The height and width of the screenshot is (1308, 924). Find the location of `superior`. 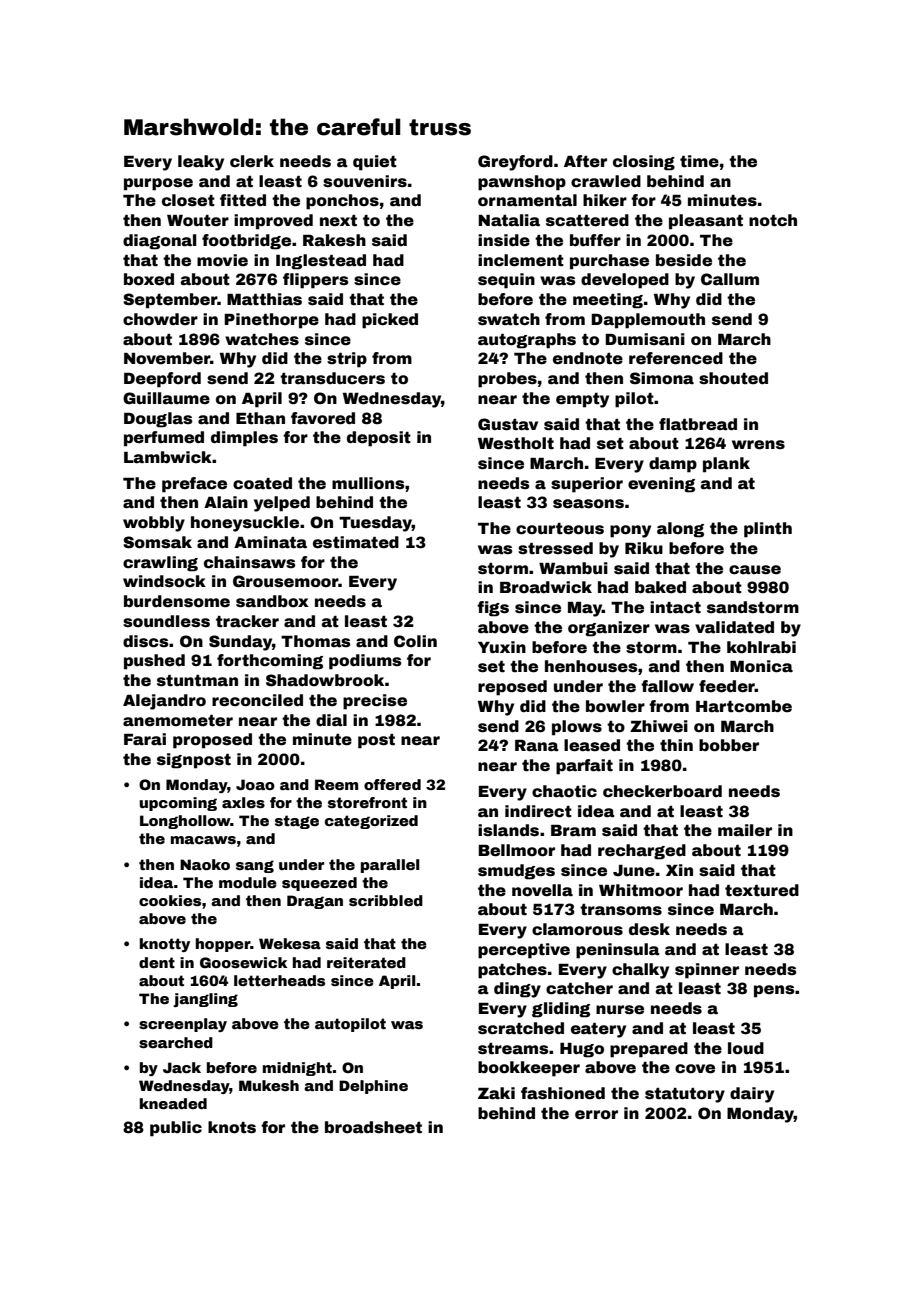

superior is located at coordinates (587, 485).
